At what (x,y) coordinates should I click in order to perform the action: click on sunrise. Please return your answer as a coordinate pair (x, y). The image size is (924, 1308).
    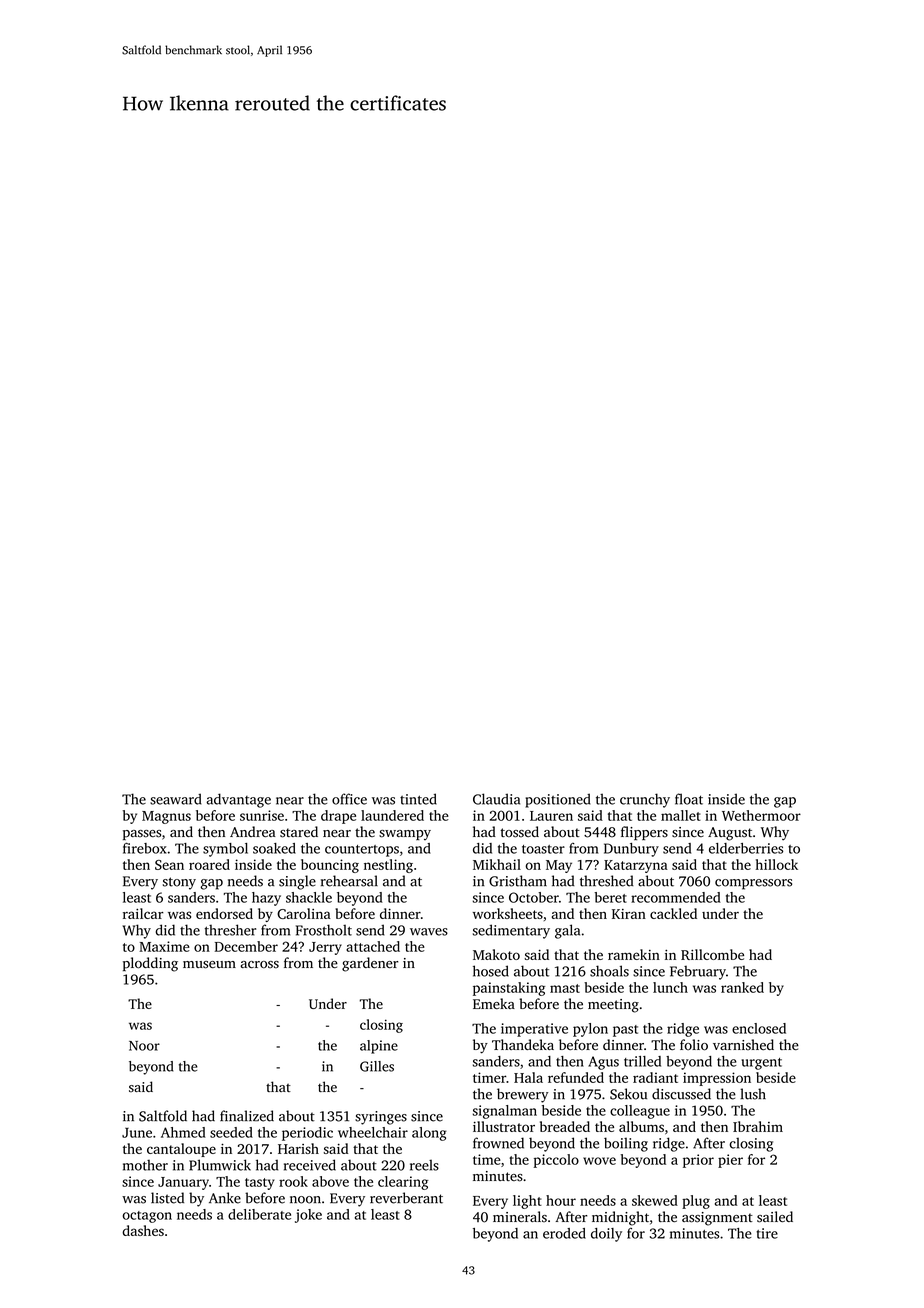
    Looking at the image, I should click on (262, 815).
